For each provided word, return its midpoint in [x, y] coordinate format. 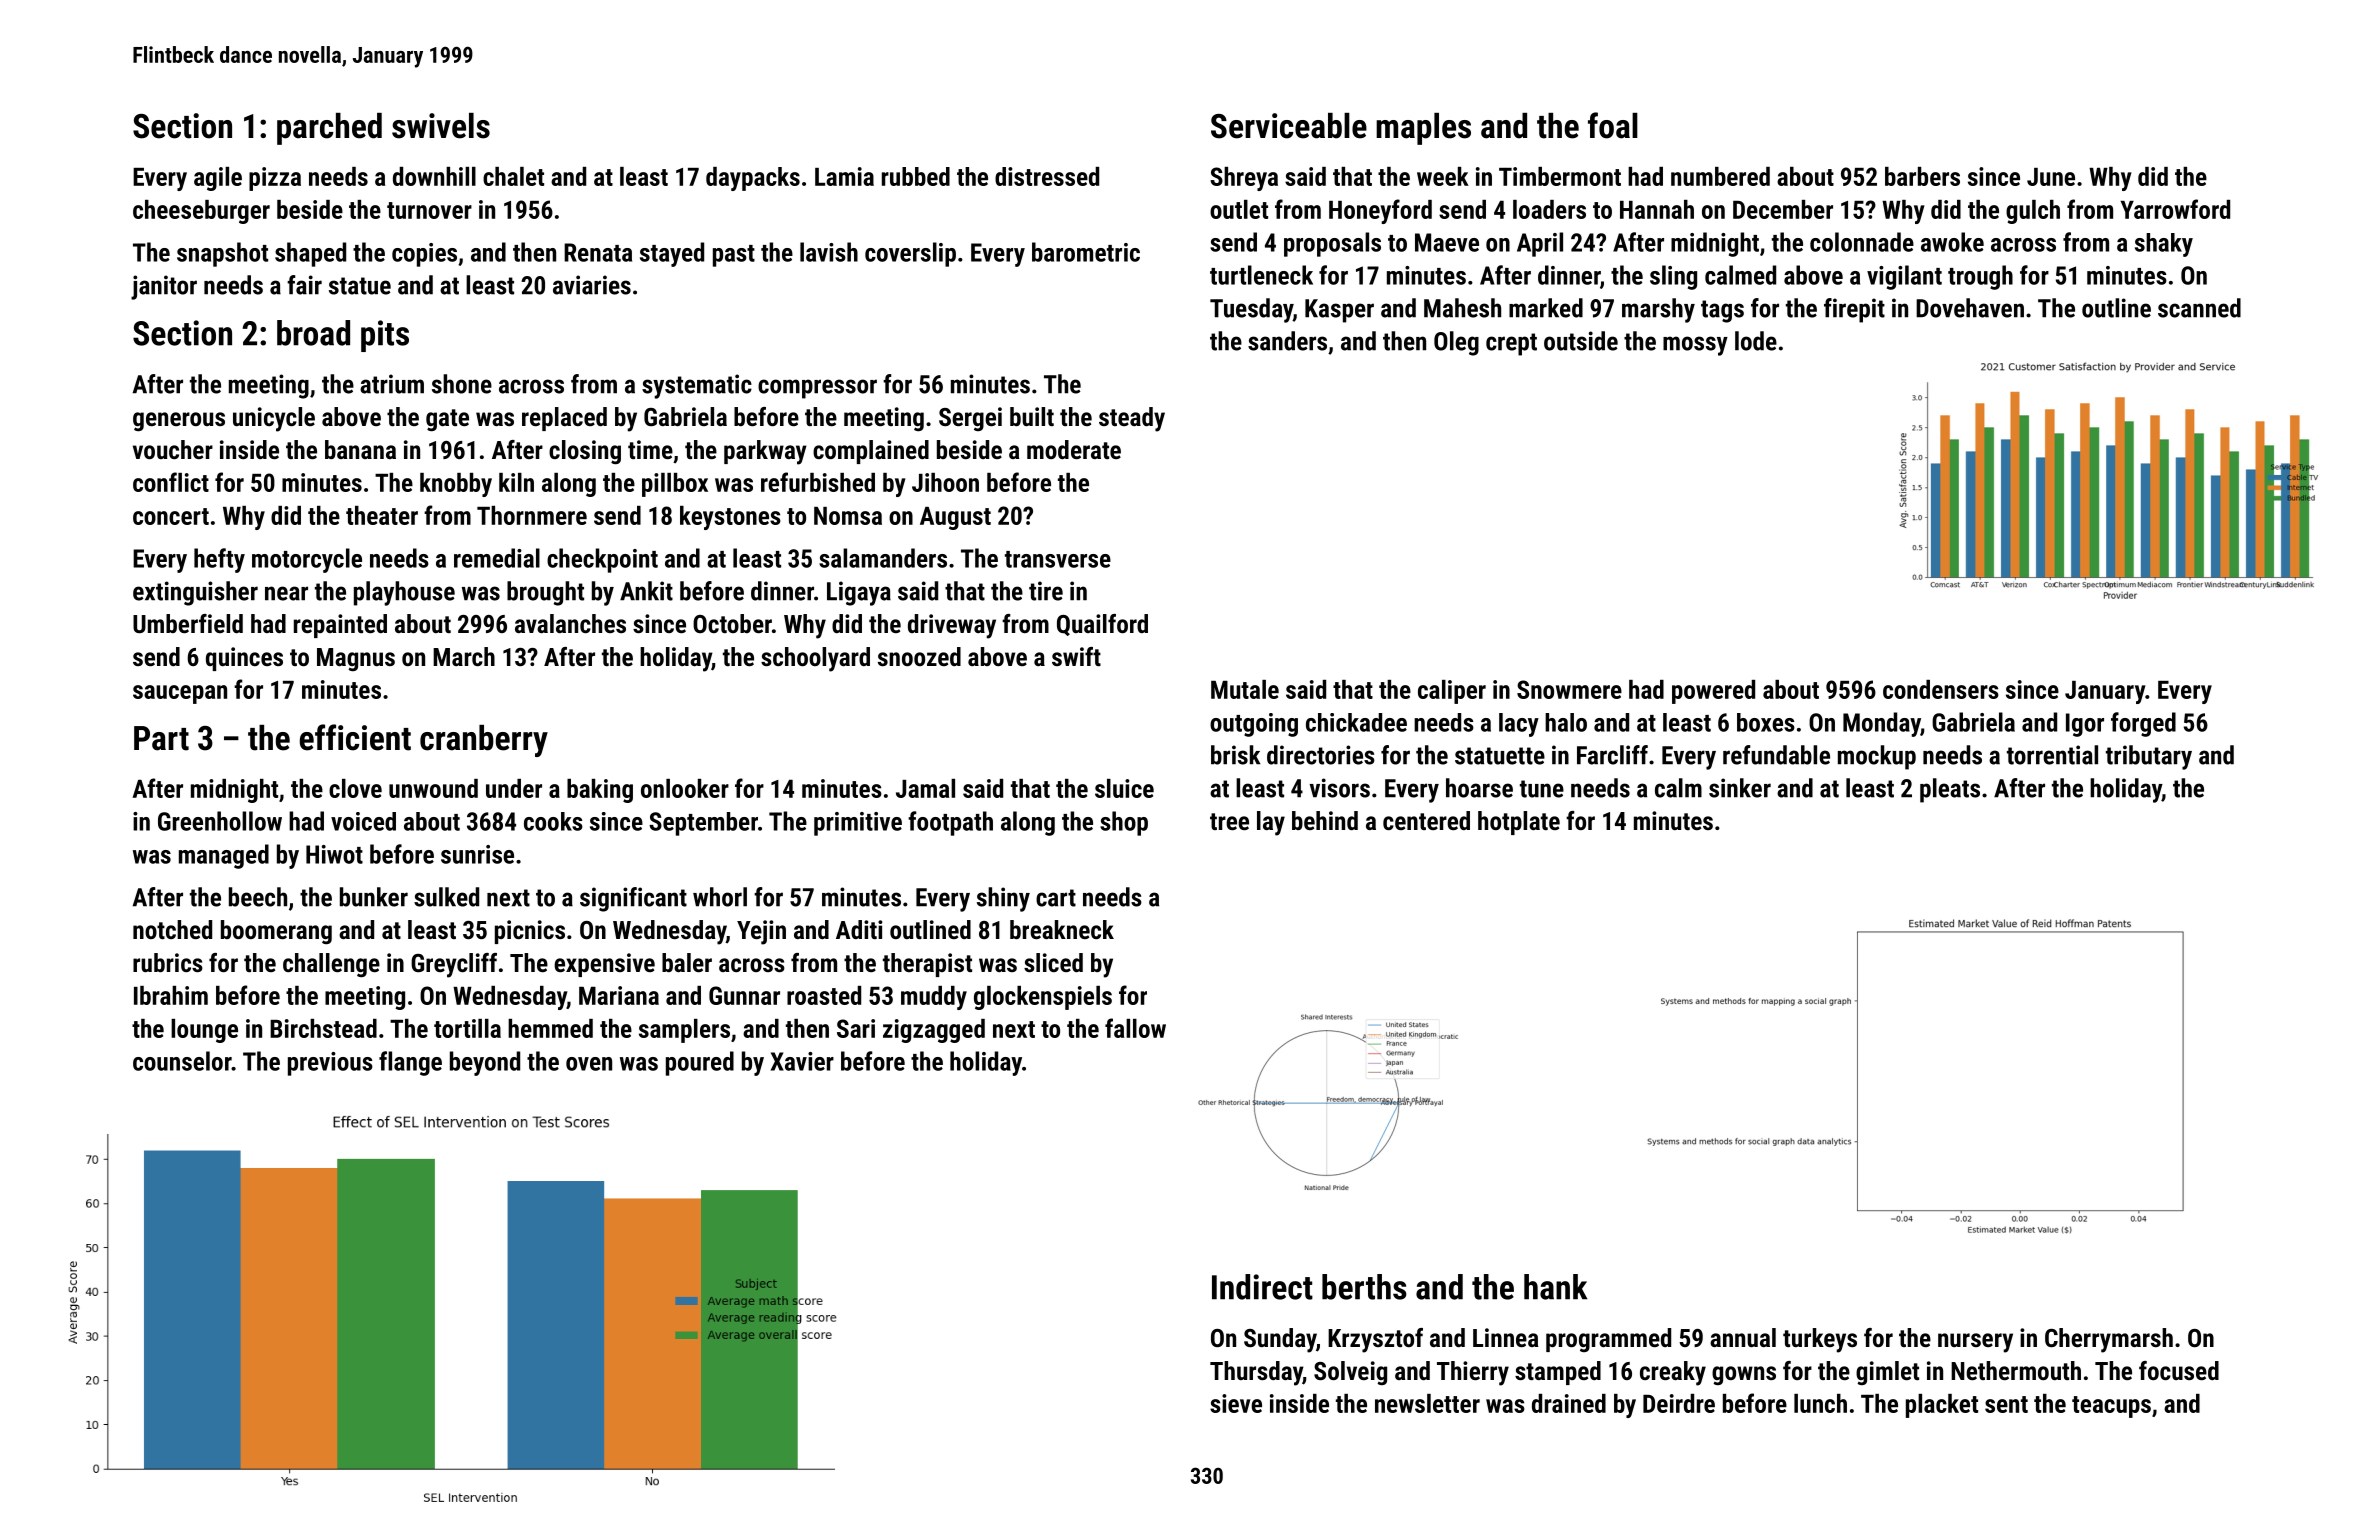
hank [1555, 1287]
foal [1613, 125]
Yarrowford [2175, 209]
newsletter [1427, 1403]
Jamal [925, 788]
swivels [441, 126]
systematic [697, 386]
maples [1423, 129]
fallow [1135, 1028]
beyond [485, 1063]
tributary [2149, 757]
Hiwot [334, 854]
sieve [1236, 1403]
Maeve [1447, 242]
